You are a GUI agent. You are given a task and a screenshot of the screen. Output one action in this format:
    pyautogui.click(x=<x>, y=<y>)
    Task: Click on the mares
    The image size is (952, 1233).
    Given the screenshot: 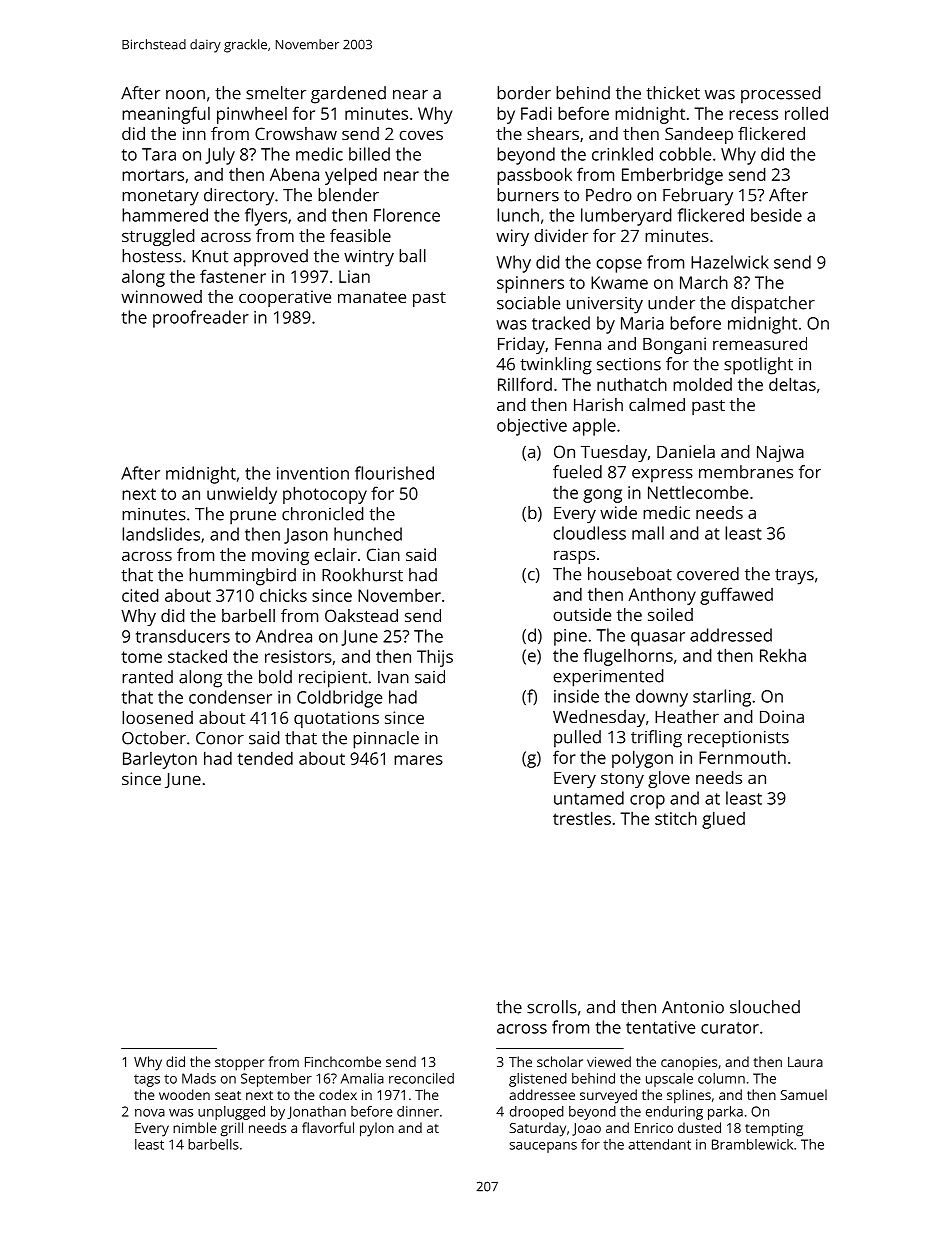 What is the action you would take?
    pyautogui.click(x=418, y=760)
